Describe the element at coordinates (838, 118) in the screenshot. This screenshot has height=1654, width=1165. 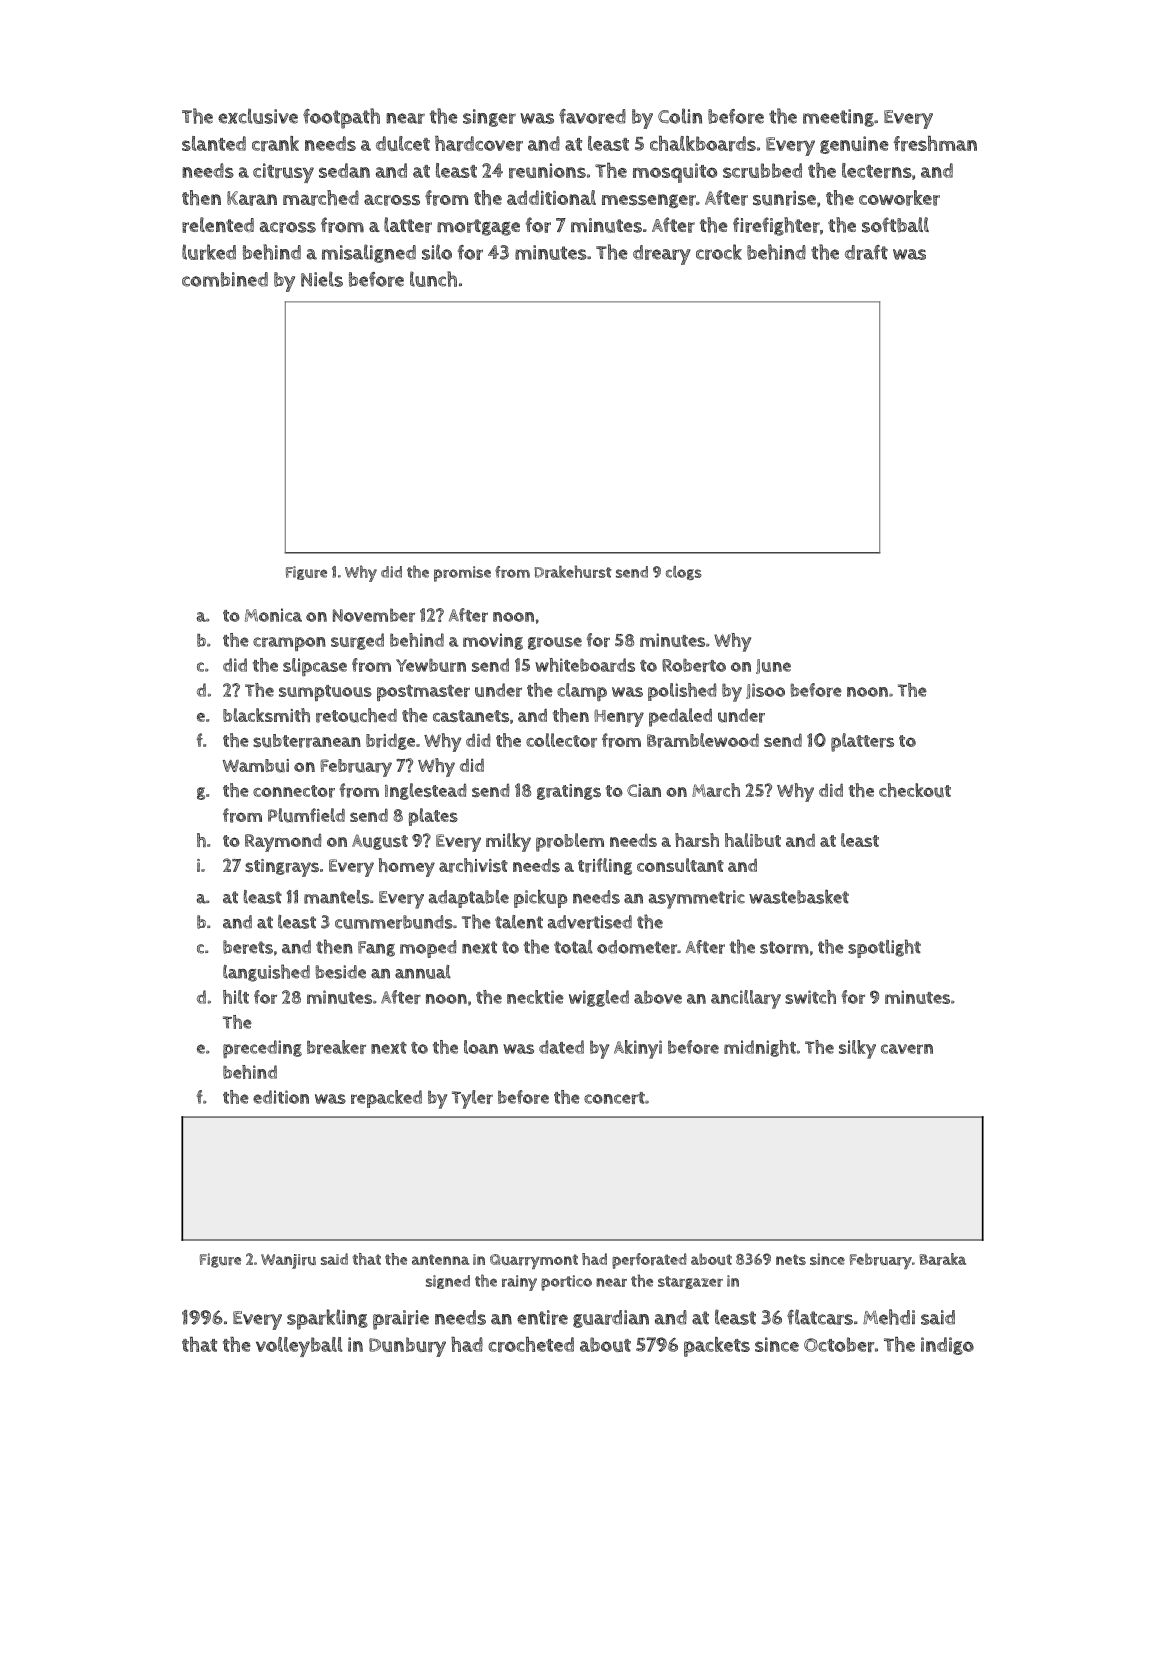
I see `meeting` at that location.
